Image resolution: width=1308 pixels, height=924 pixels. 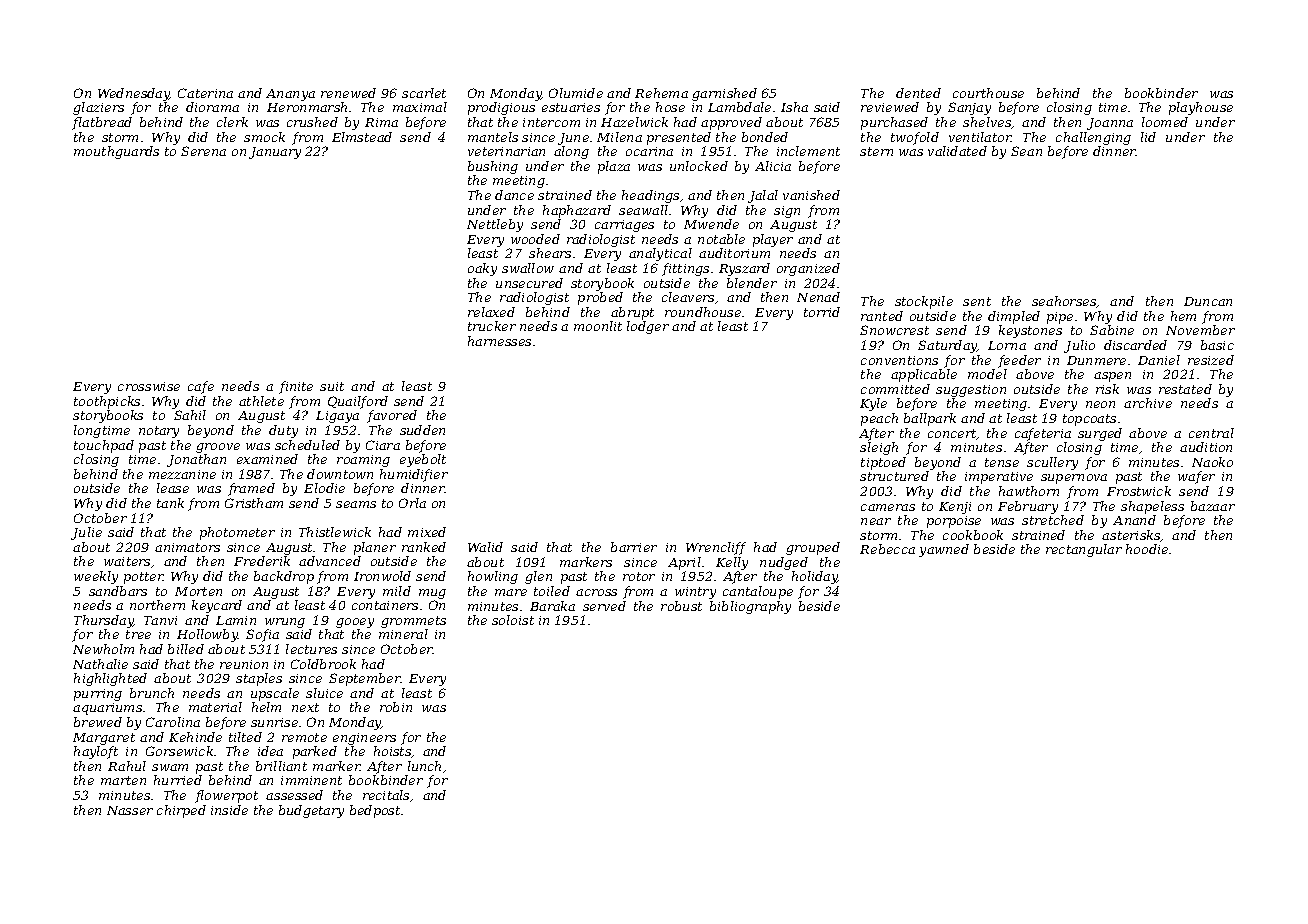 What do you see at coordinates (181, 811) in the document?
I see `chirped` at bounding box center [181, 811].
